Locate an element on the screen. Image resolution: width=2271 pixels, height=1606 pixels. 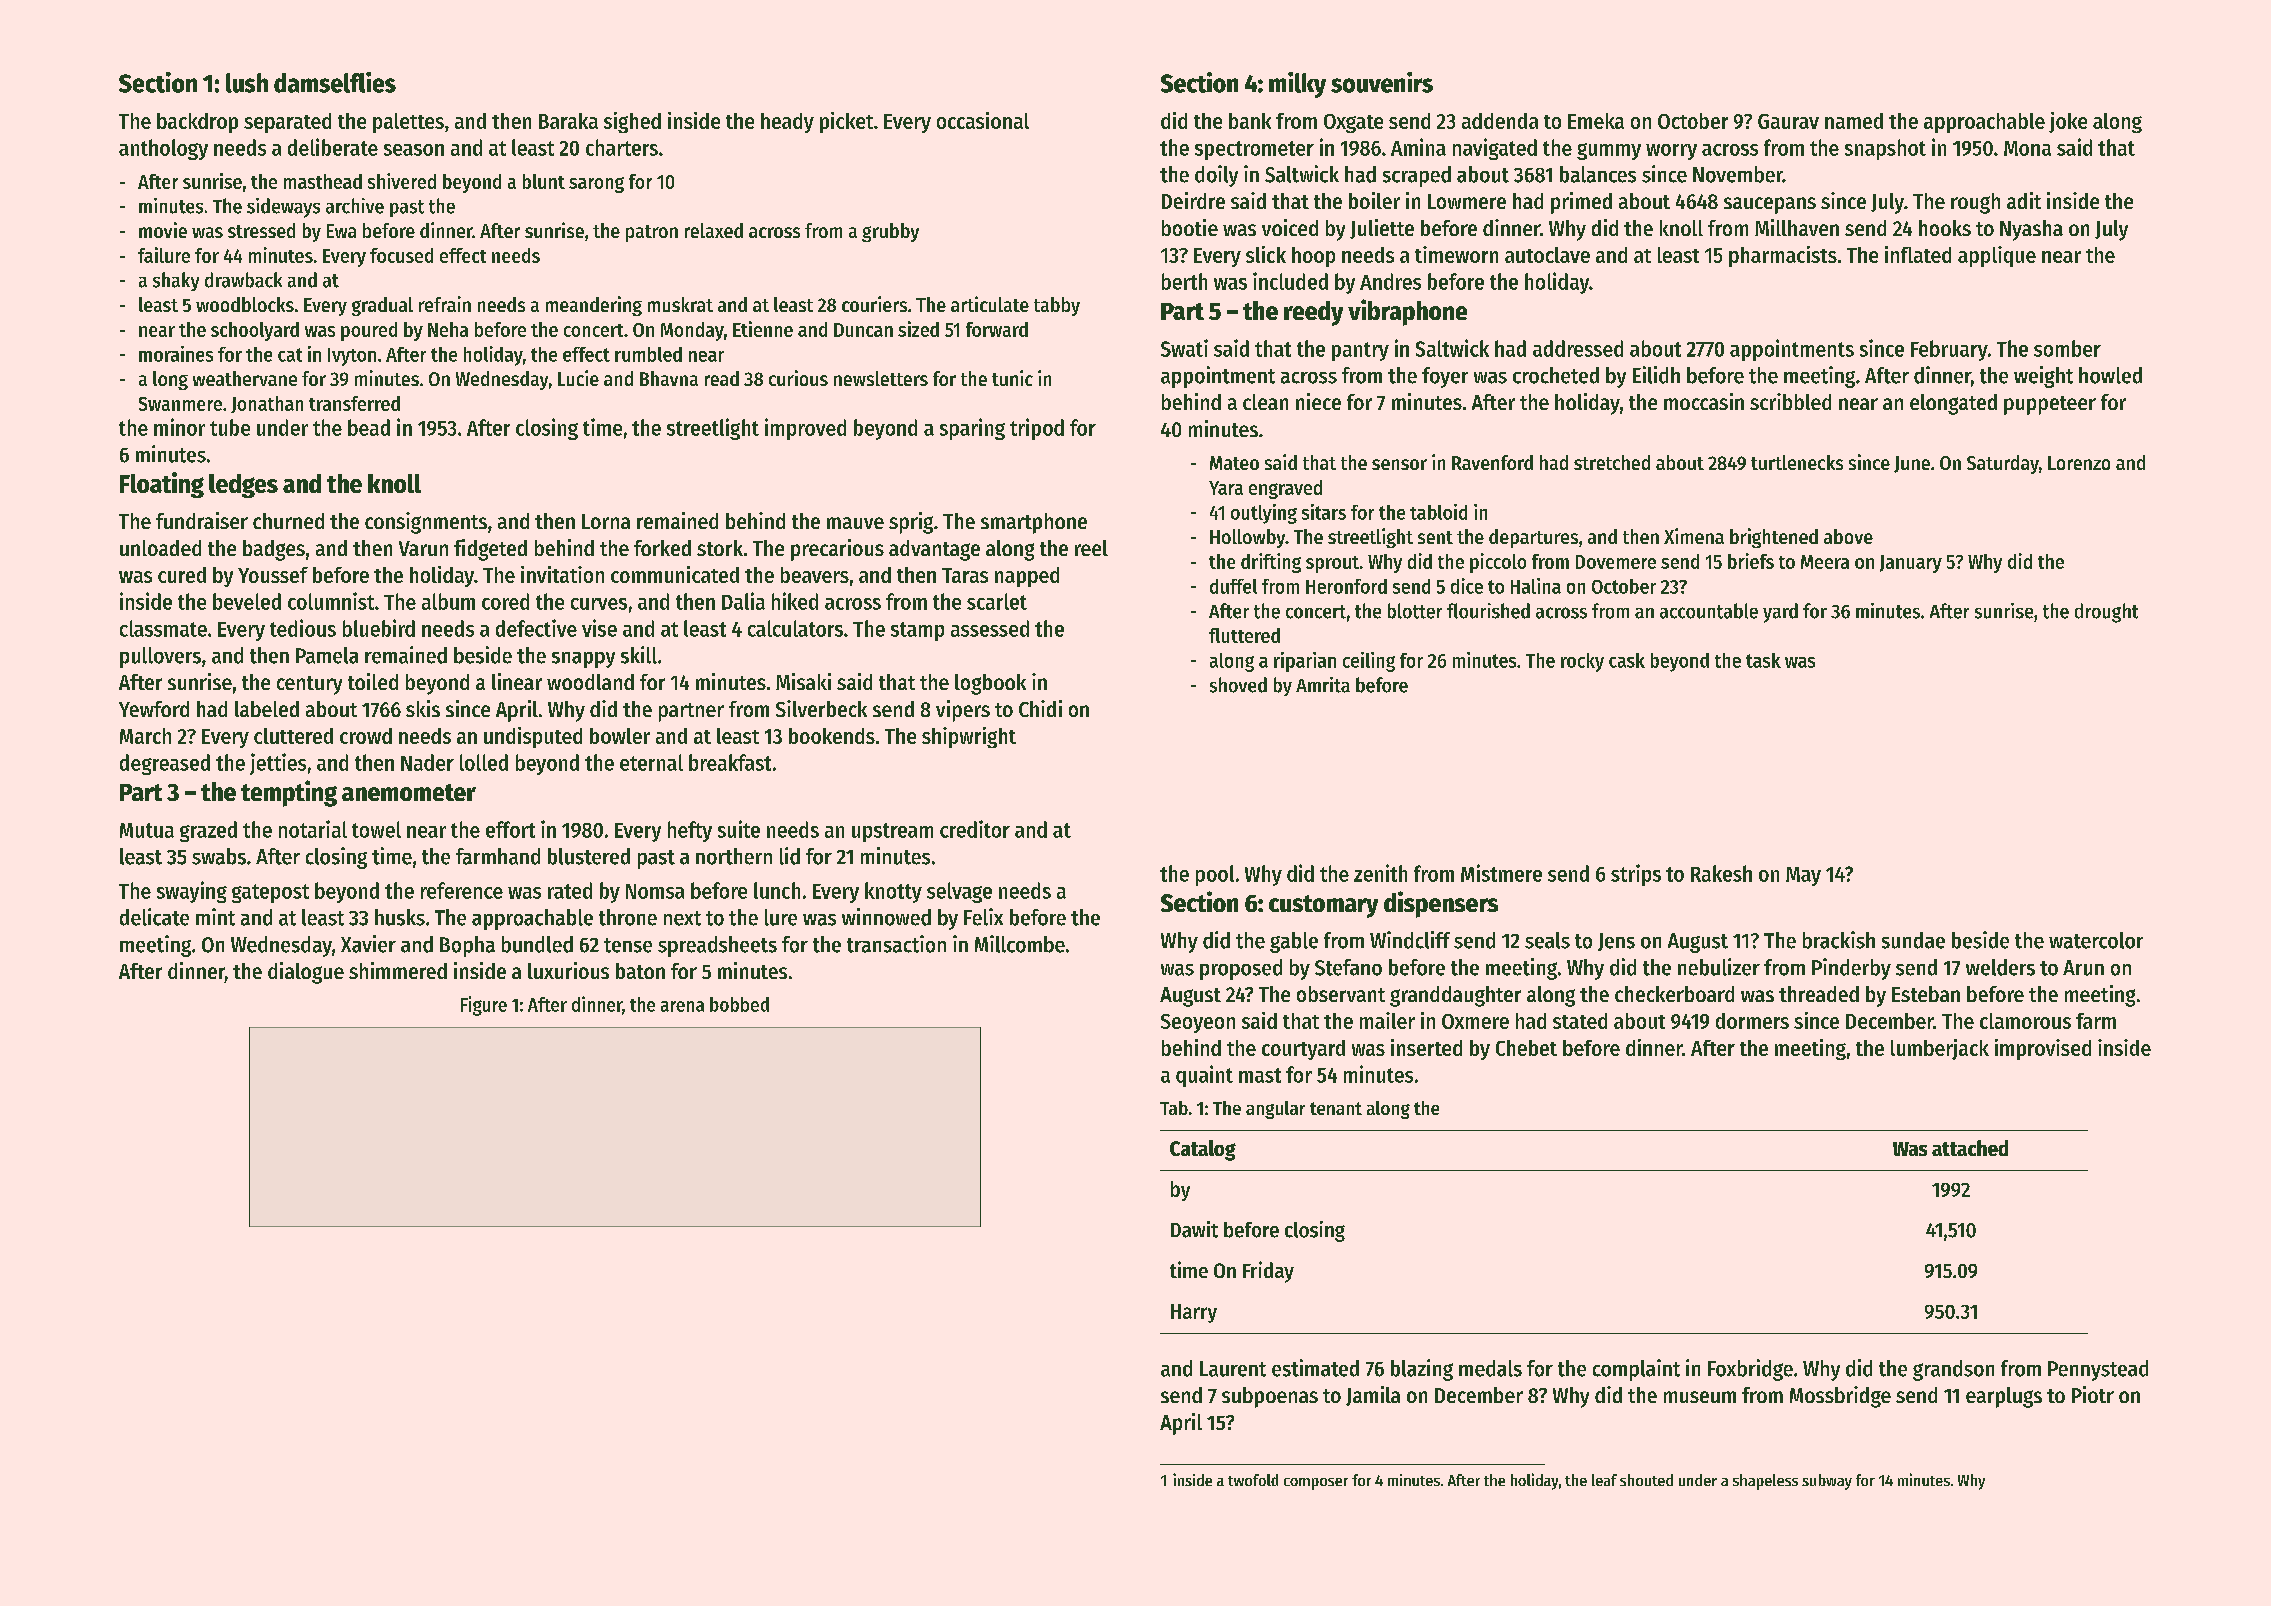
palettes is located at coordinates (408, 123).
